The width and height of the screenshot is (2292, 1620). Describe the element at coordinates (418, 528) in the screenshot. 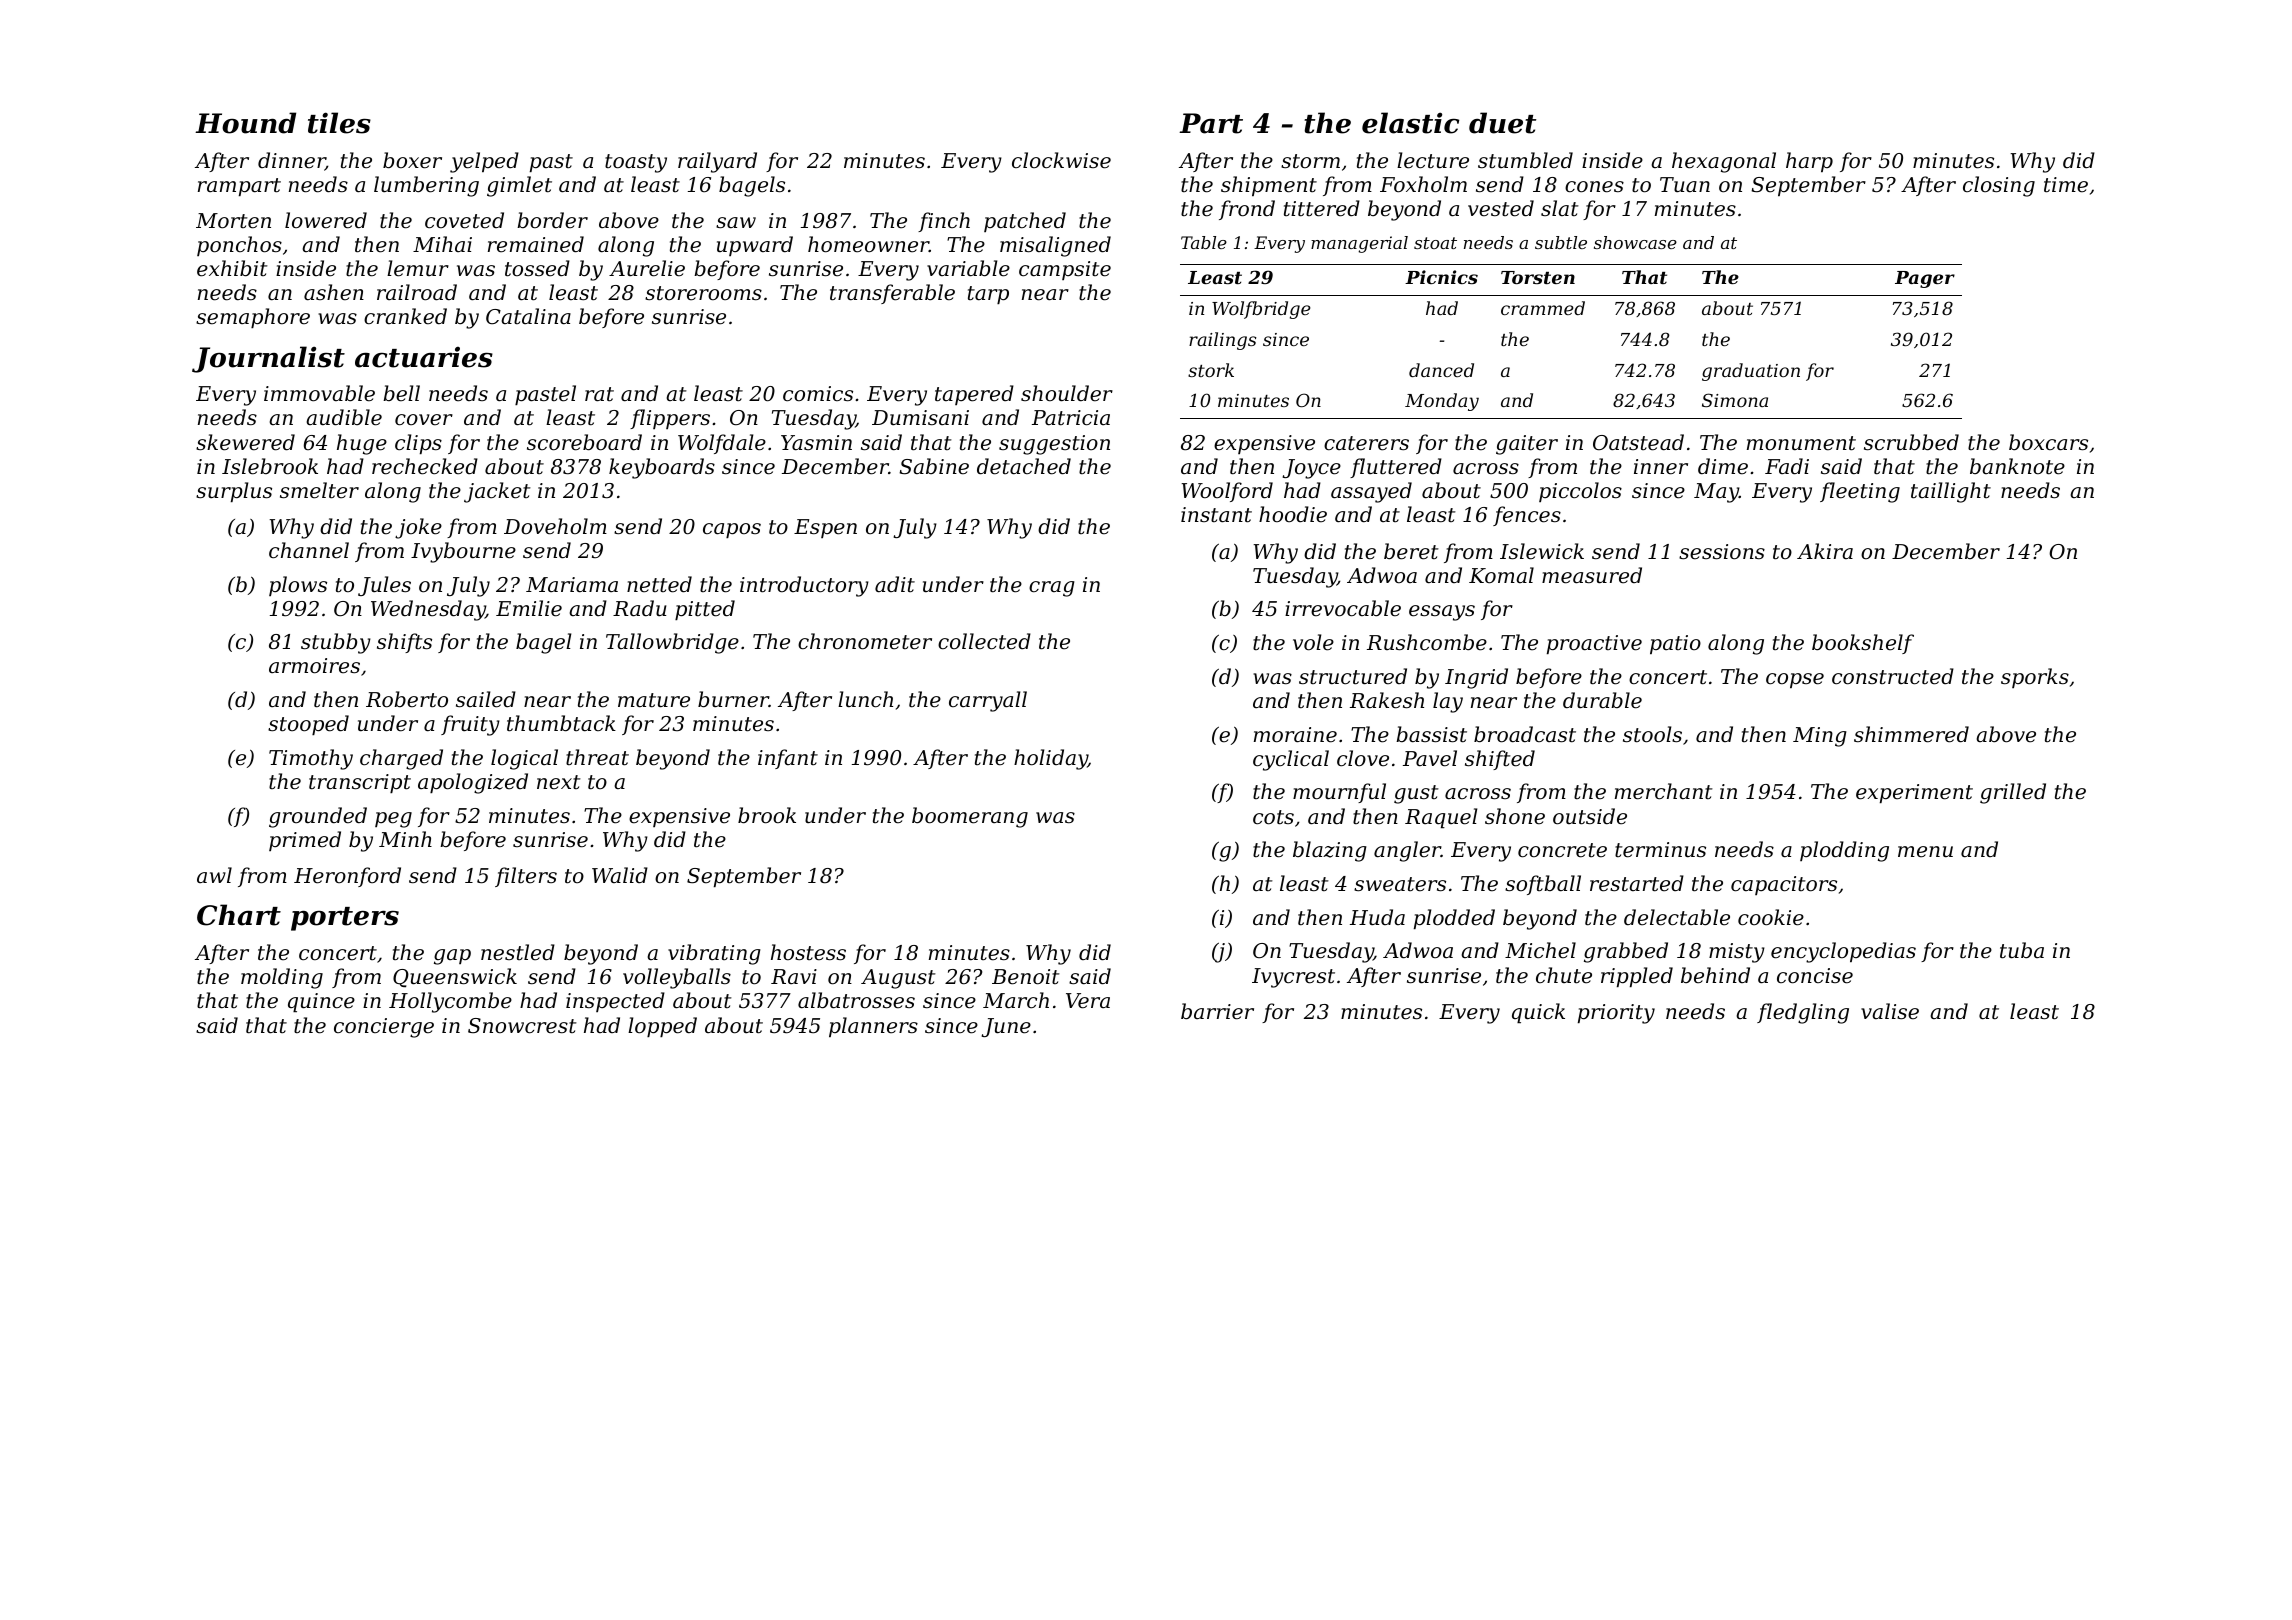

I see `joke` at that location.
